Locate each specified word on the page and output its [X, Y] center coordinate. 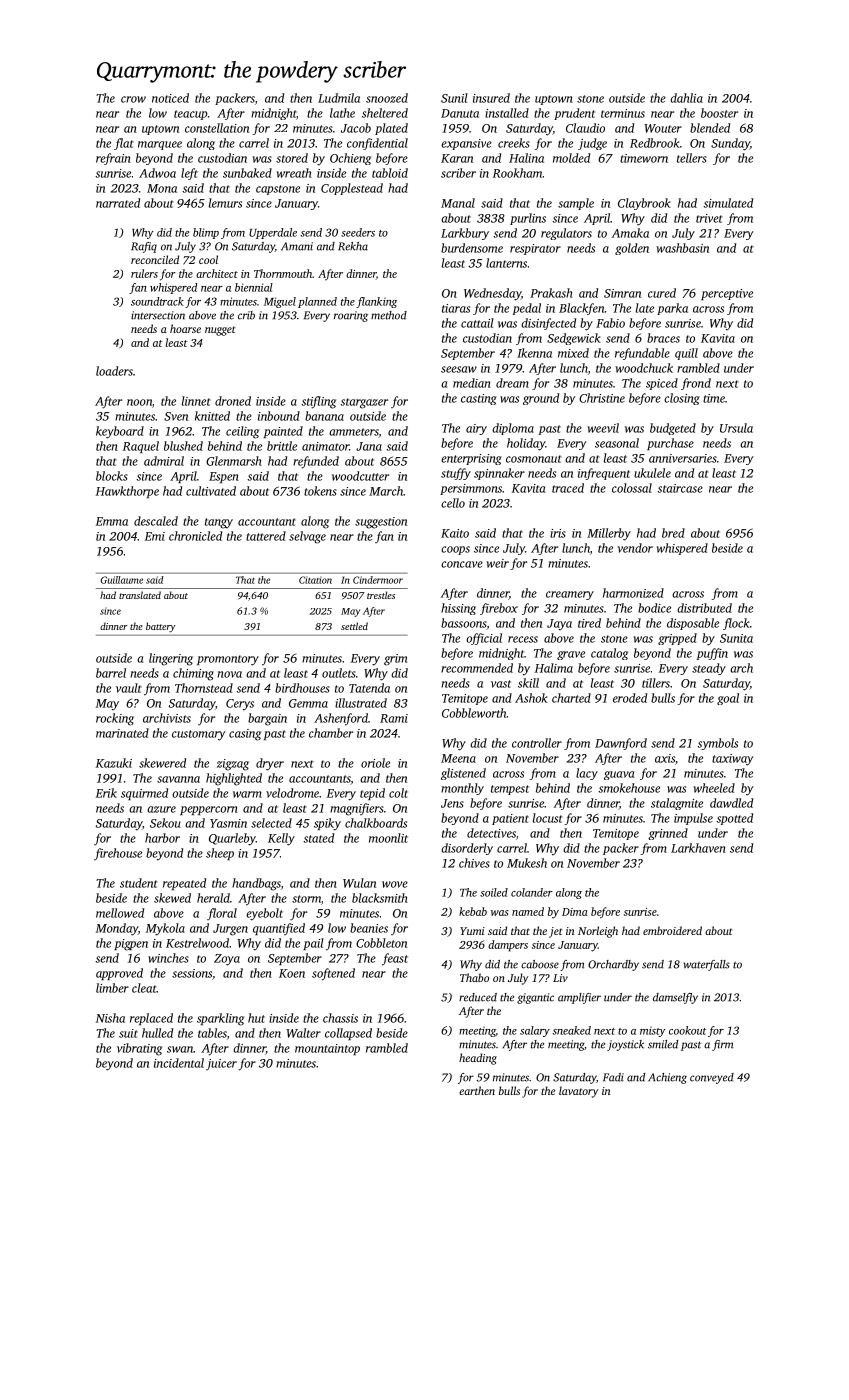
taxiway [732, 760]
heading [478, 1059]
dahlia [686, 98]
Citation [315, 580]
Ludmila [339, 98]
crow [133, 99]
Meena [458, 758]
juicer [221, 1064]
